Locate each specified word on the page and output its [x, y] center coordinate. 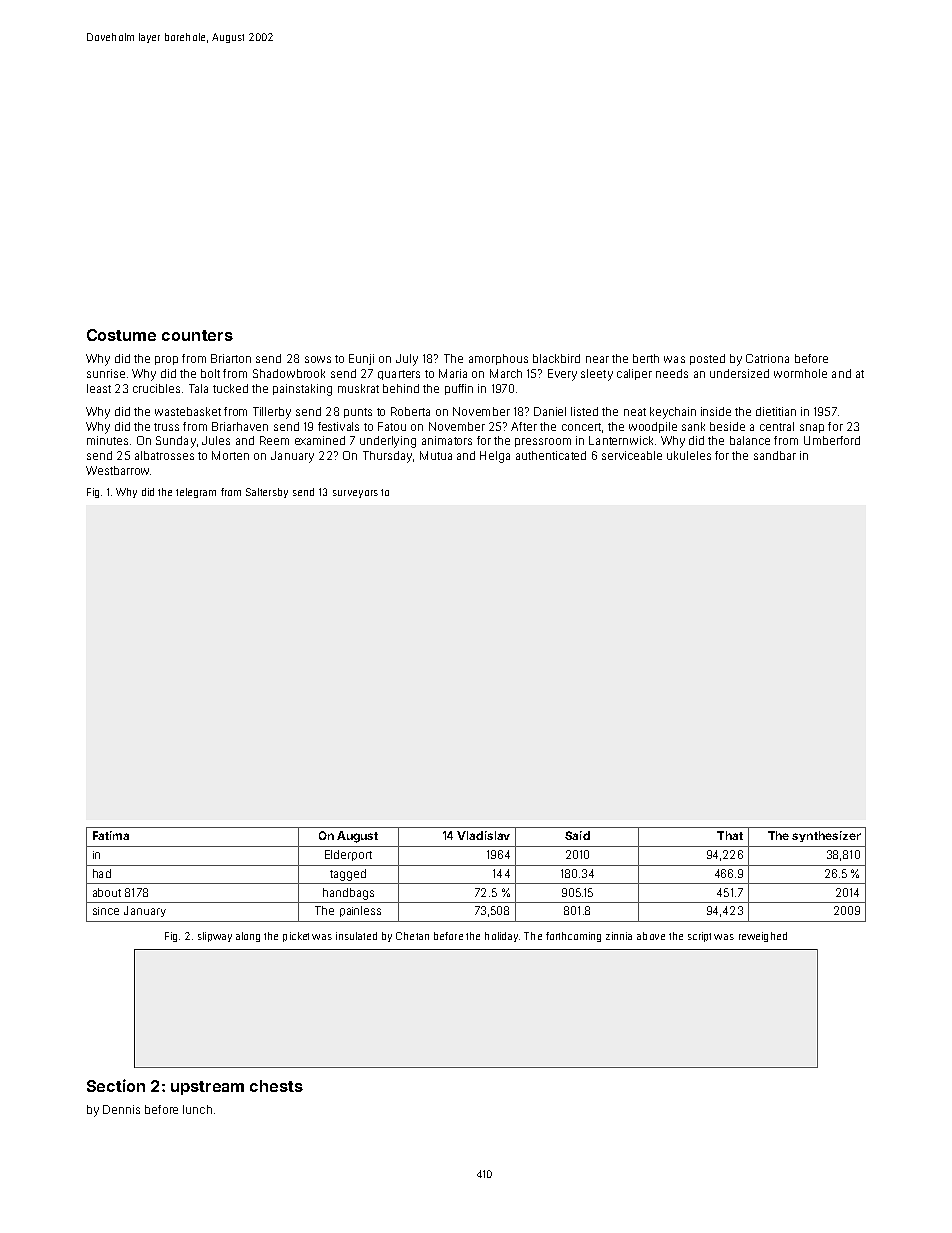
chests [276, 1086]
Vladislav [483, 835]
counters [197, 335]
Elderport [348, 855]
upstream [207, 1088]
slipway [215, 937]
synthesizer [826, 836]
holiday [501, 937]
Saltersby [267, 493]
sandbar [775, 455]
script [699, 937]
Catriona [767, 358]
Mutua [436, 455]
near [597, 359]
